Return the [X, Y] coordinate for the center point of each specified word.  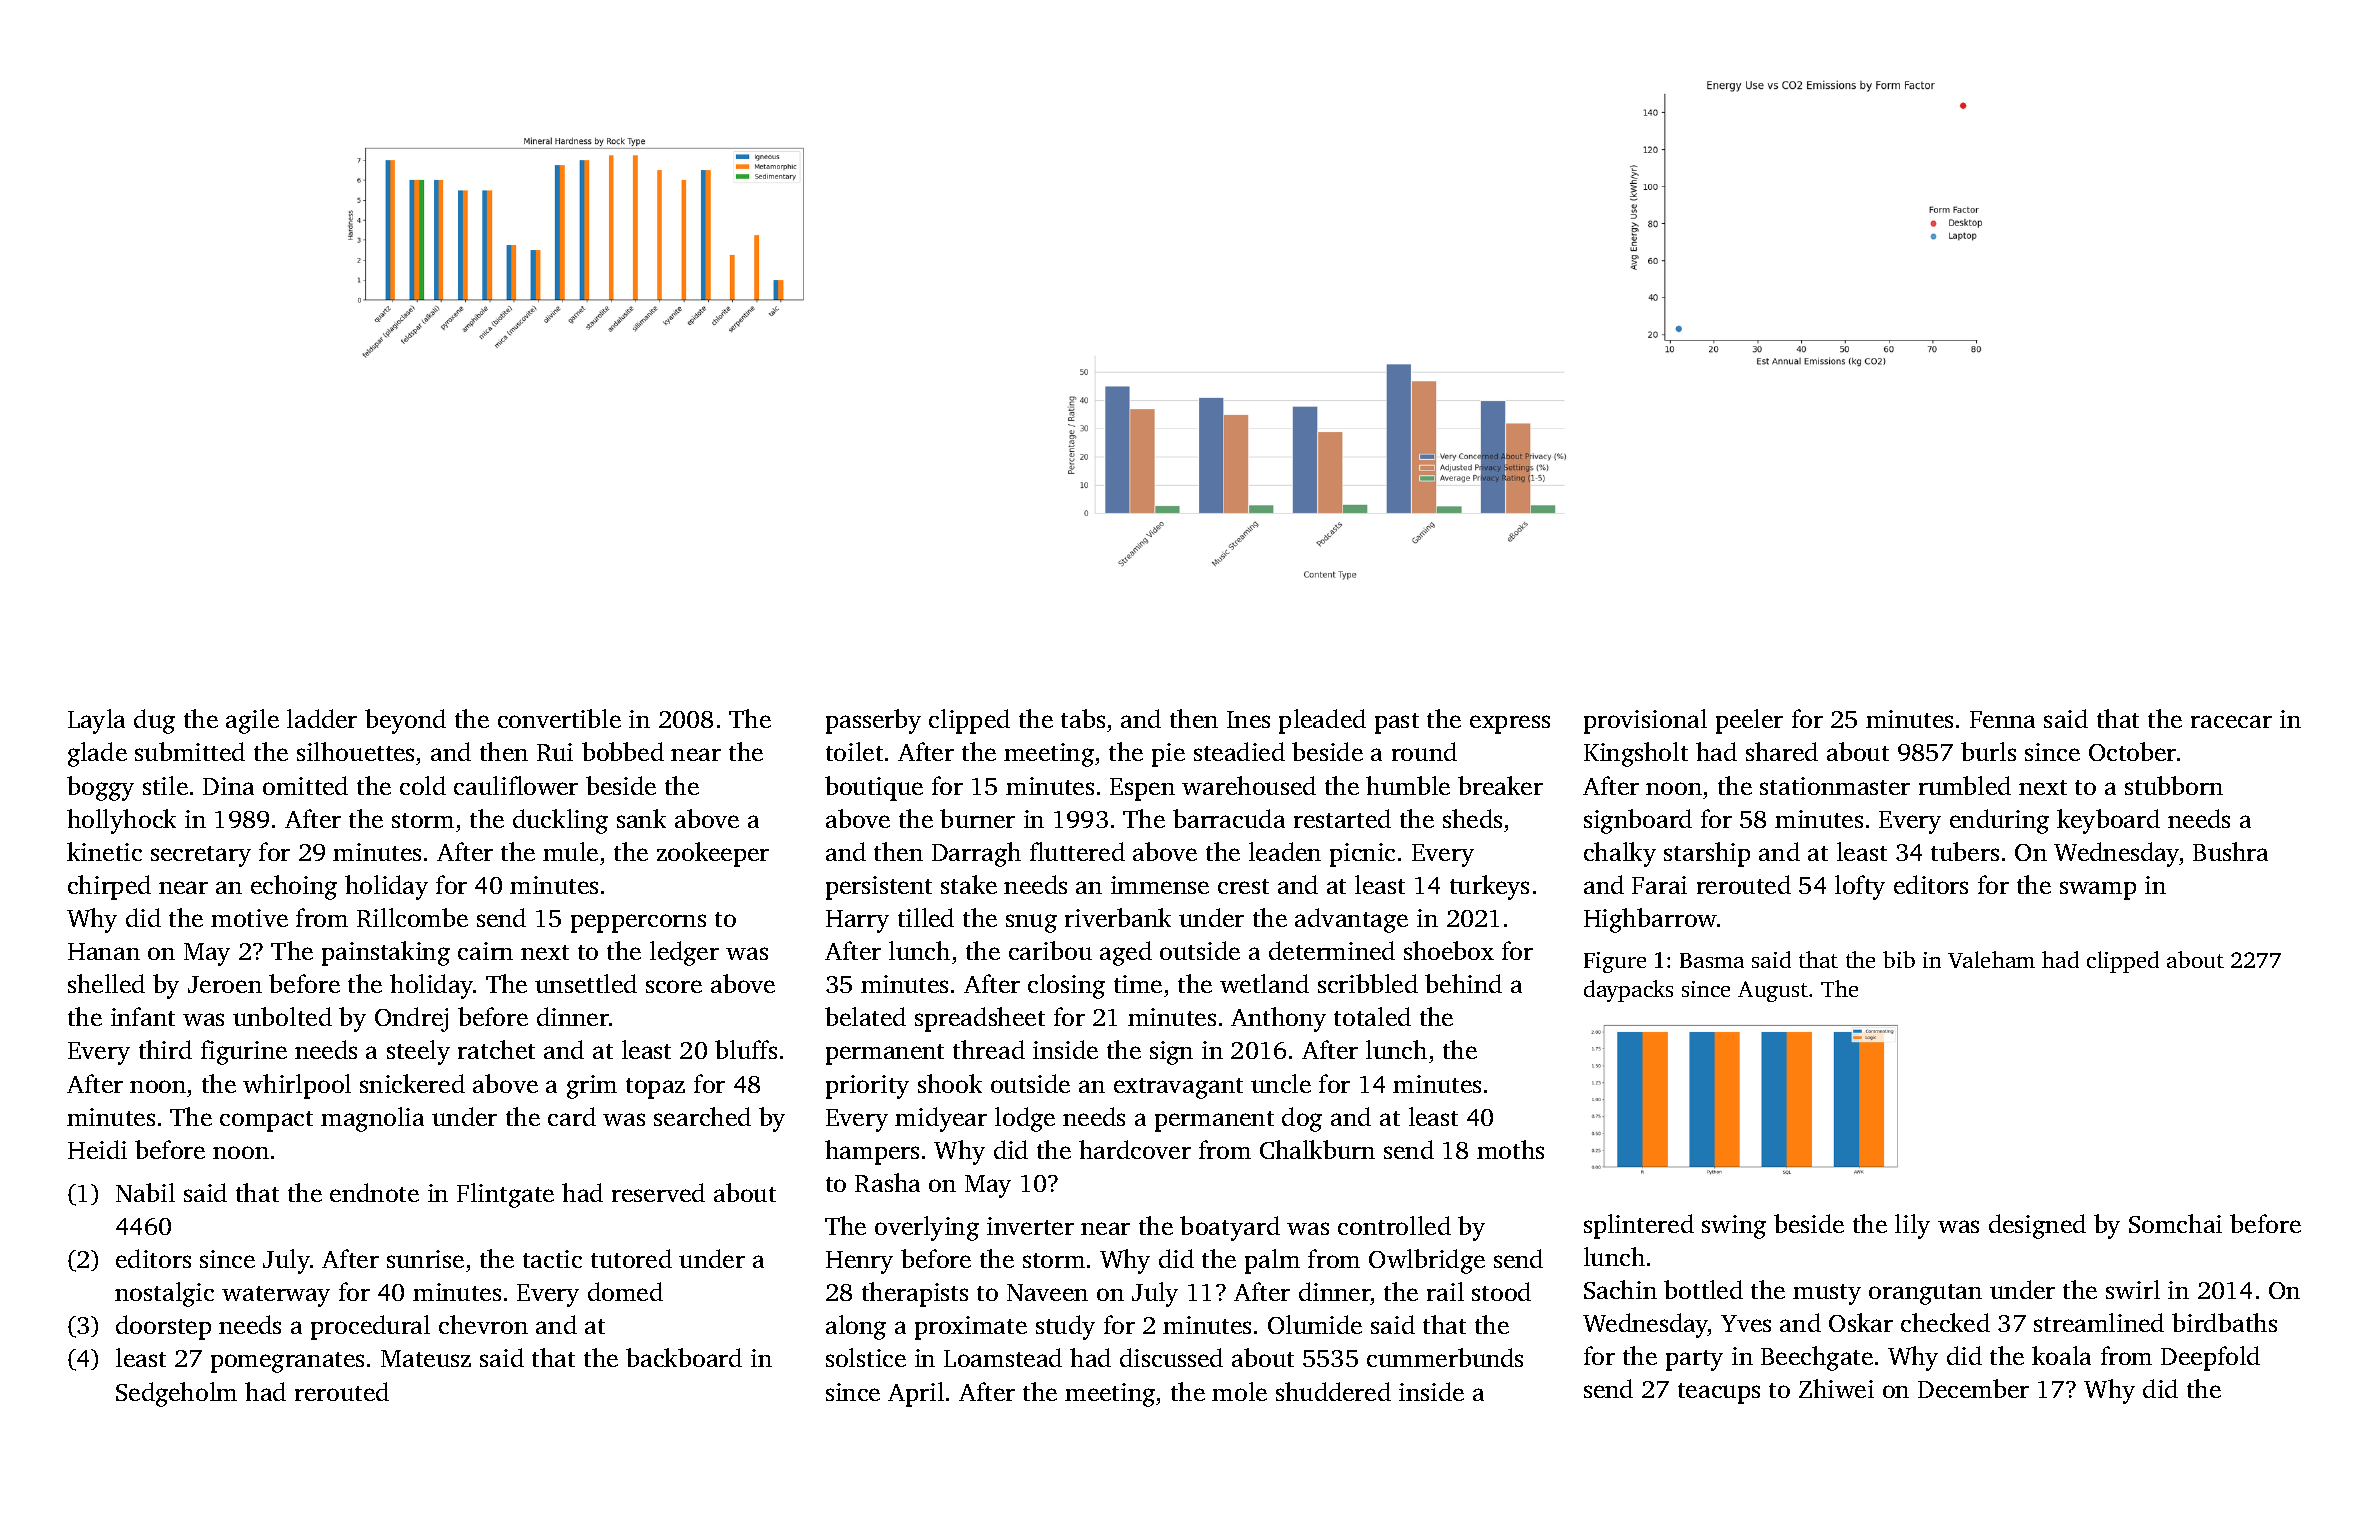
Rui [555, 752]
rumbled [1965, 785]
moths [1510, 1149]
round [1424, 751]
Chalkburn [1317, 1149]
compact [266, 1121]
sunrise [425, 1259]
